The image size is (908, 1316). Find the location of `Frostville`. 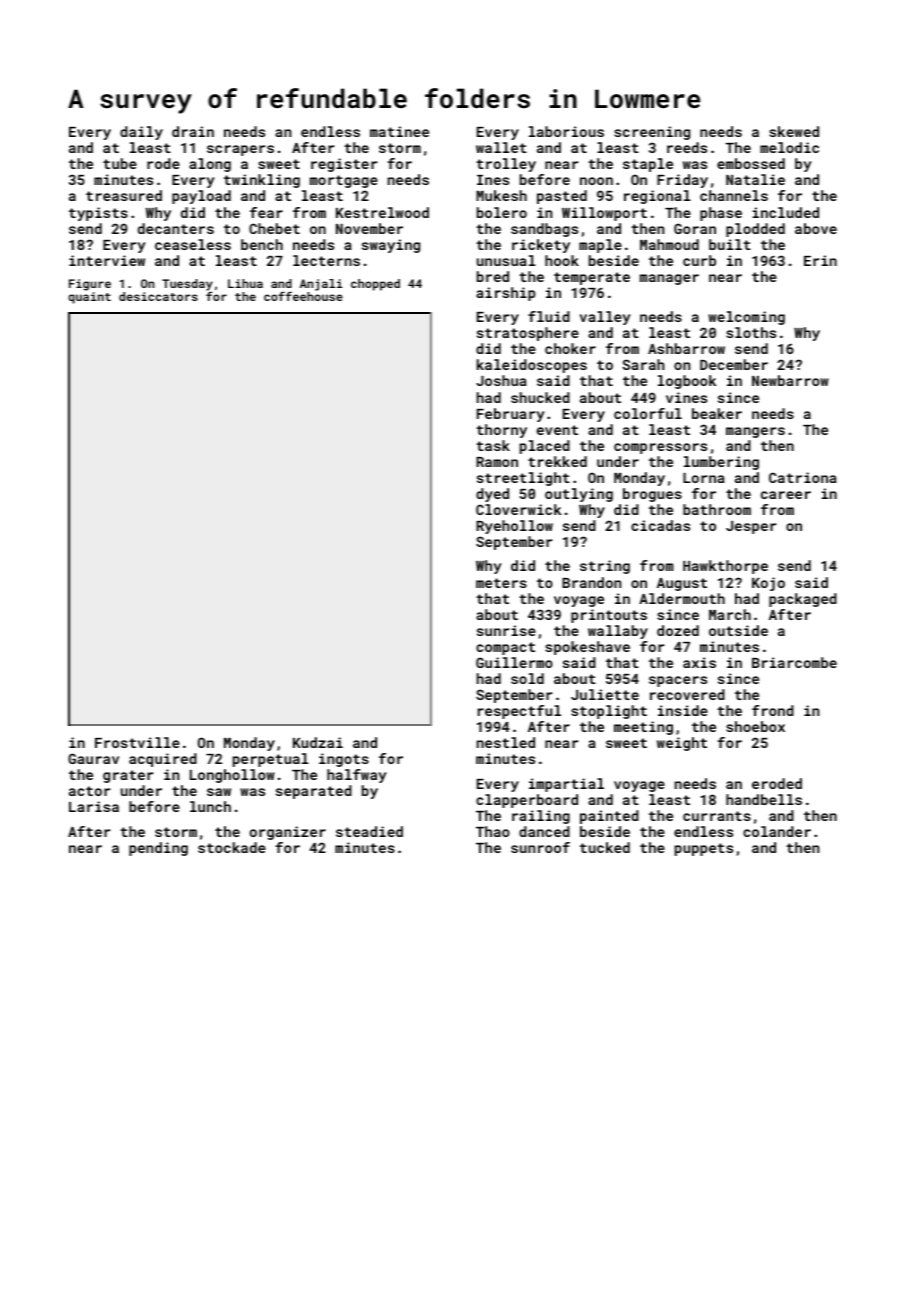

Frostville is located at coordinates (137, 742).
